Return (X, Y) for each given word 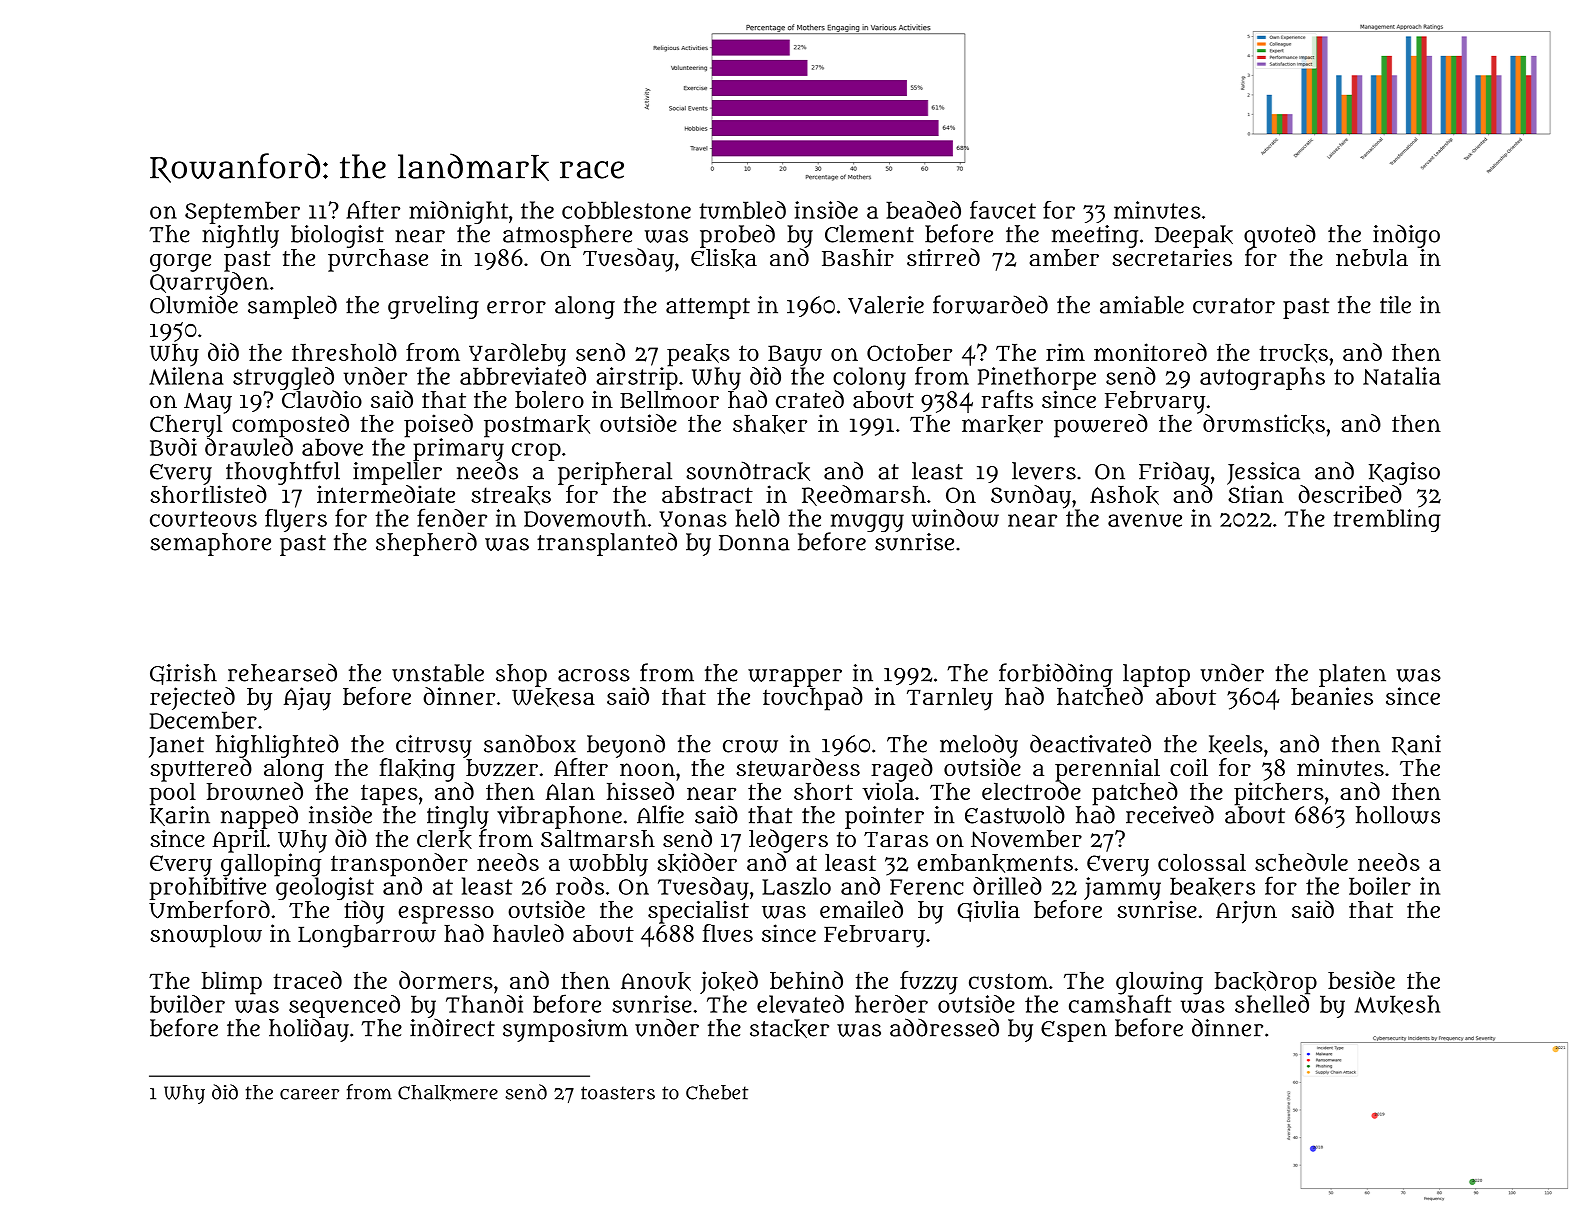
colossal (1202, 862)
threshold (344, 352)
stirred (943, 257)
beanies (1332, 696)
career (309, 1094)
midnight (458, 212)
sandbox (530, 743)
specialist (698, 912)
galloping (271, 865)
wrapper (795, 678)
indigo (1406, 236)
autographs (1262, 378)
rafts (1007, 399)
